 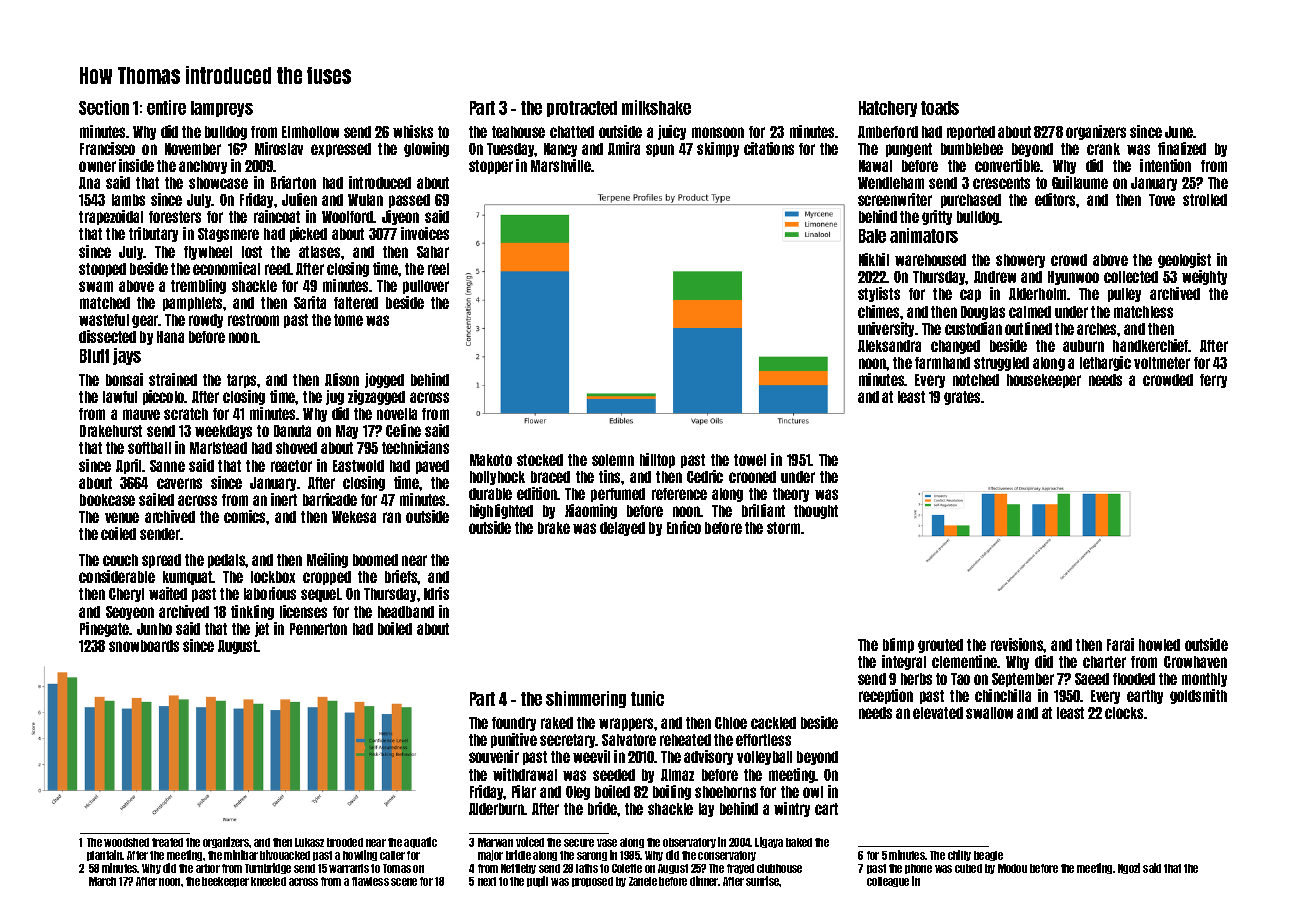 What do you see at coordinates (940, 108) in the document?
I see `toads` at bounding box center [940, 108].
